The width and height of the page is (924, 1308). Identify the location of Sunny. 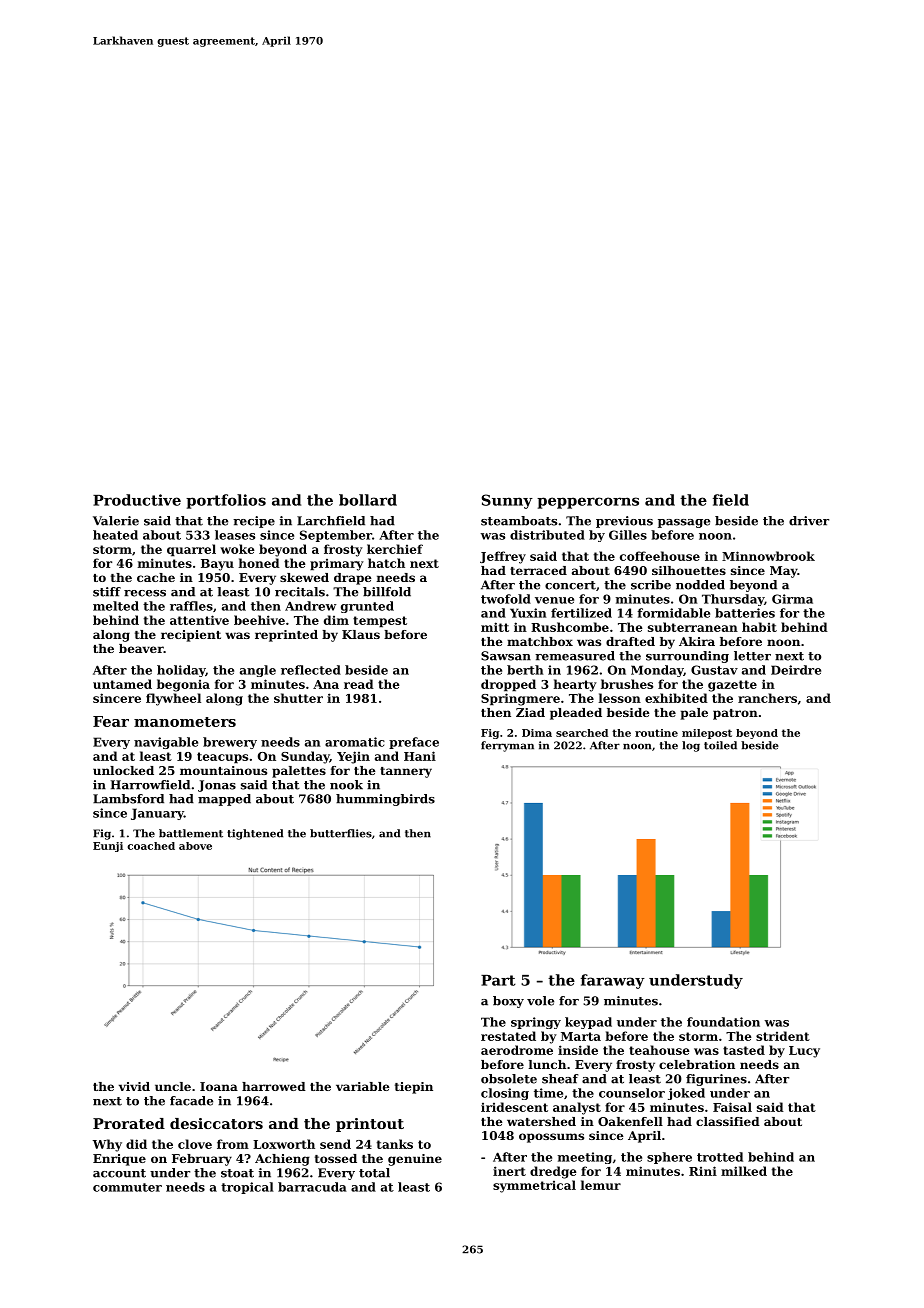
(507, 501).
